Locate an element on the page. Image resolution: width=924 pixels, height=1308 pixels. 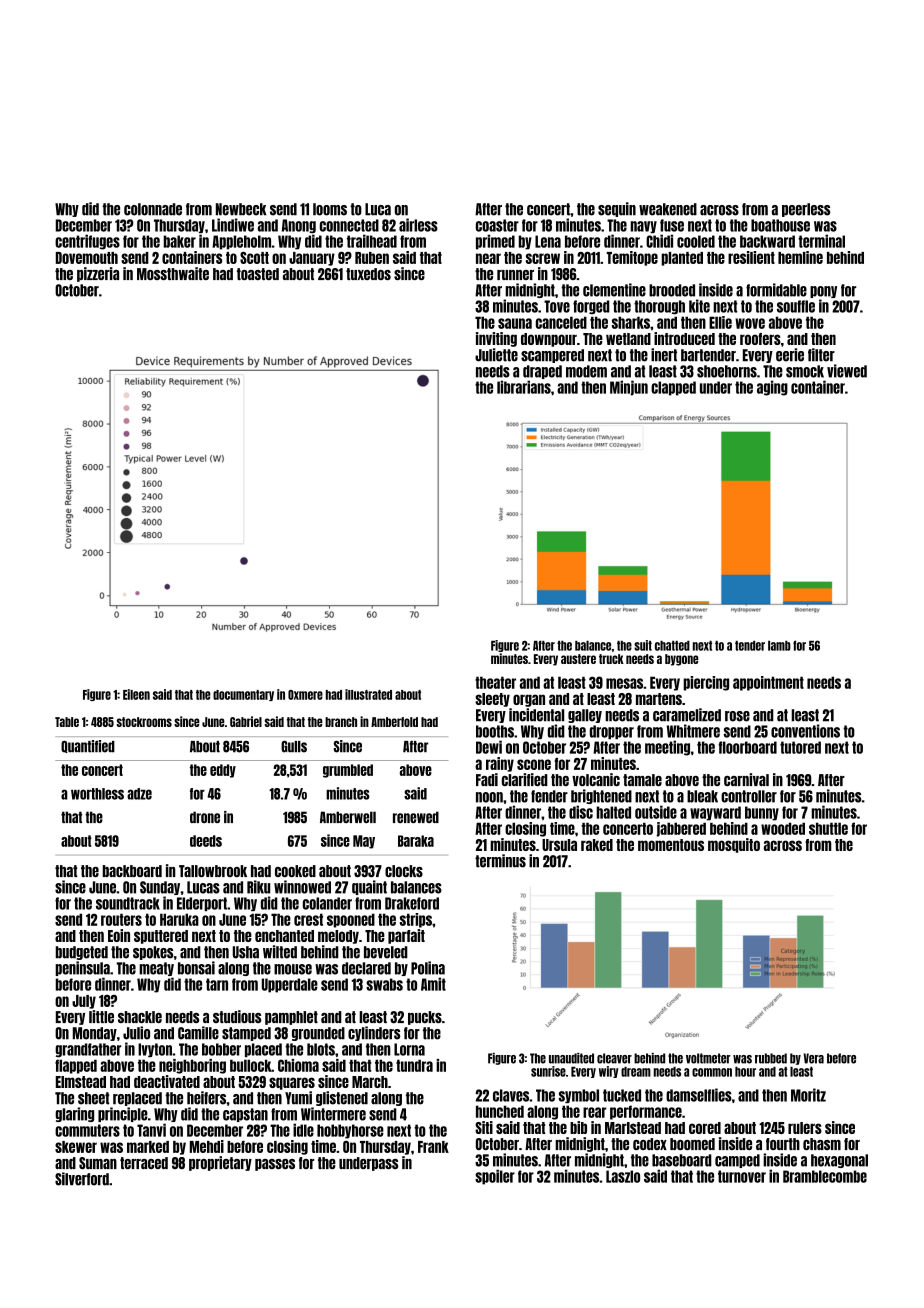
pizzeria is located at coordinates (98, 274).
